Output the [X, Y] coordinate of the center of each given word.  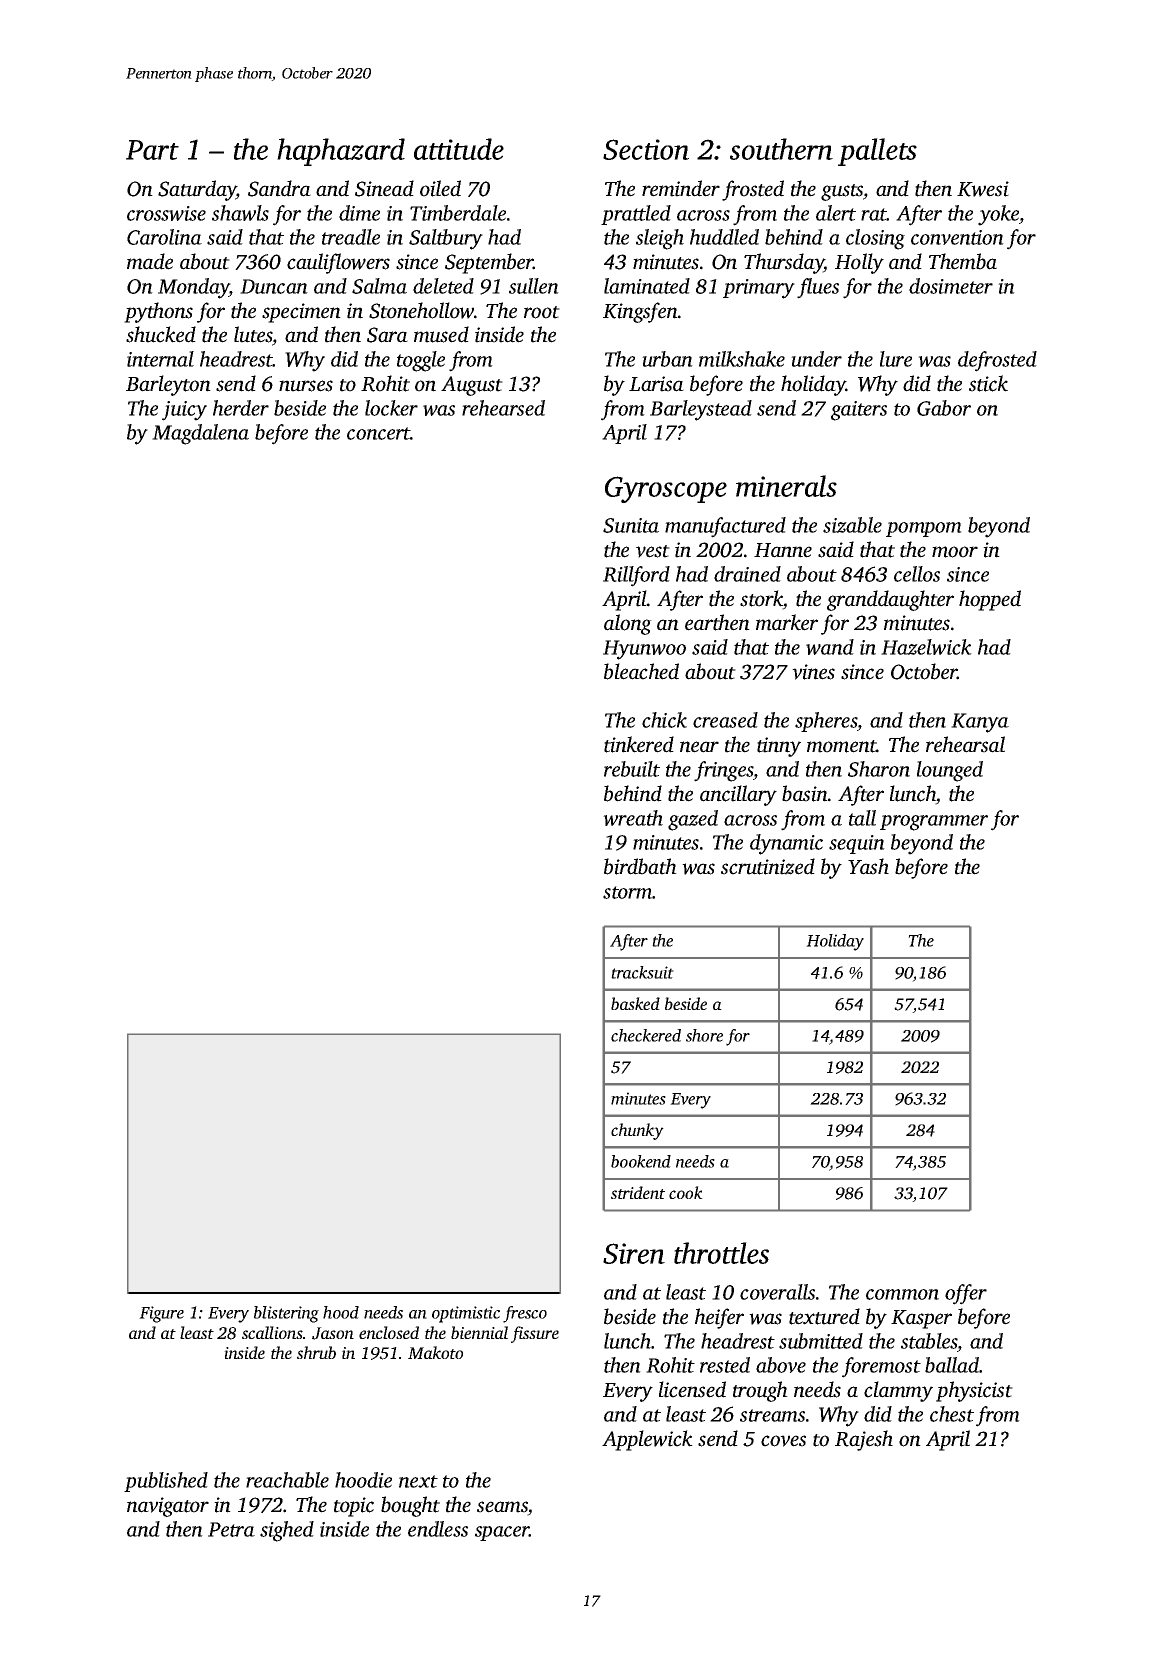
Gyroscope [666, 489]
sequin [857, 844]
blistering [286, 1314]
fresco [525, 1314]
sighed [287, 1531]
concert [378, 433]
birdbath [640, 866]
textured [824, 1316]
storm [627, 892]
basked [635, 1003]
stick [988, 383]
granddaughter [890, 600]
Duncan [274, 286]
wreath [633, 818]
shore [704, 1035]
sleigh [660, 239]
